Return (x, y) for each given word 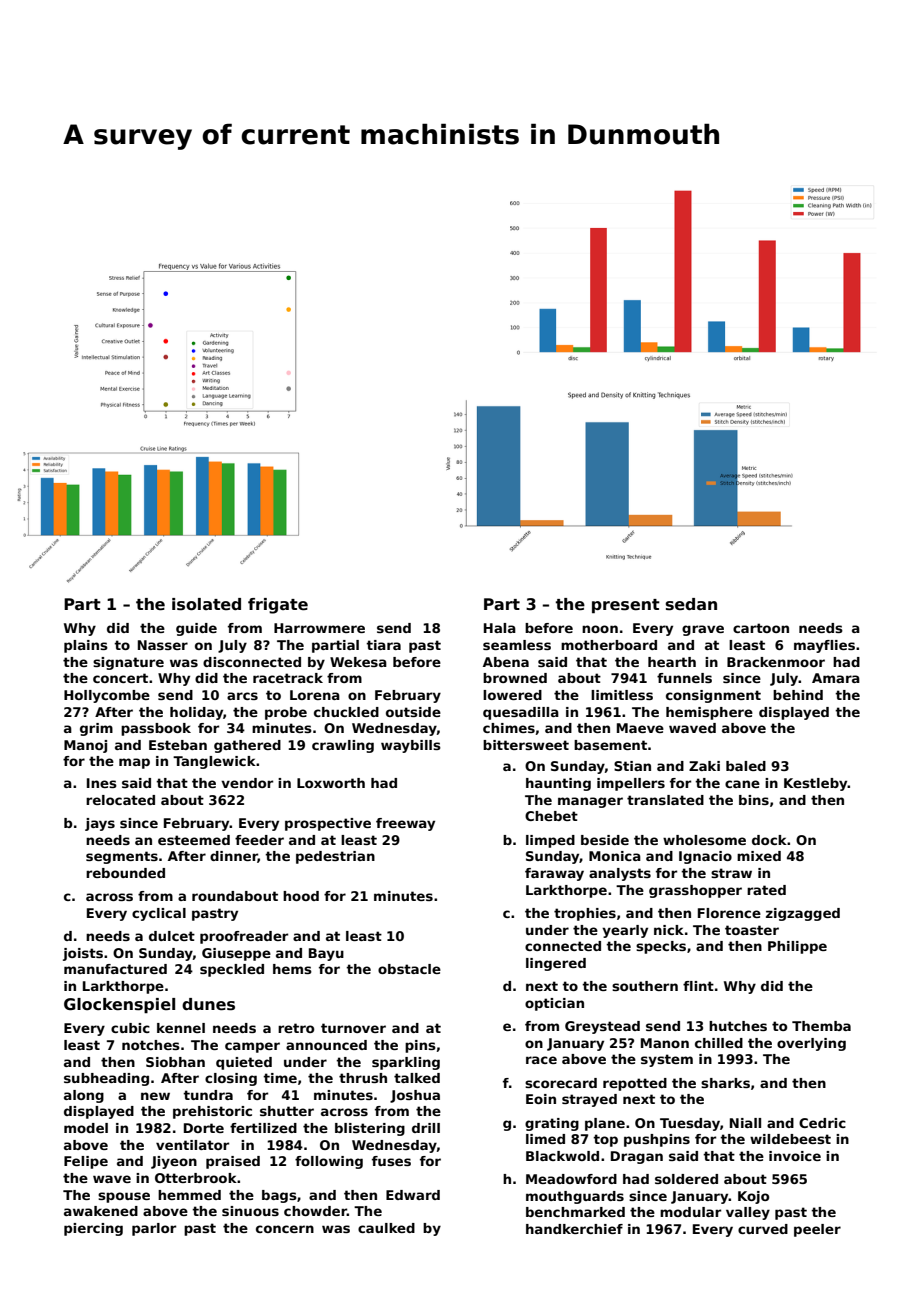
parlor (154, 1229)
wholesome (704, 840)
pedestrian (335, 857)
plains (86, 646)
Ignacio (705, 857)
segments (122, 857)
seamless (517, 645)
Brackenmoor (776, 662)
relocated (120, 800)
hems (292, 969)
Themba (821, 1026)
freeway (405, 824)
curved (763, 1229)
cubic (130, 1028)
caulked (386, 1228)
